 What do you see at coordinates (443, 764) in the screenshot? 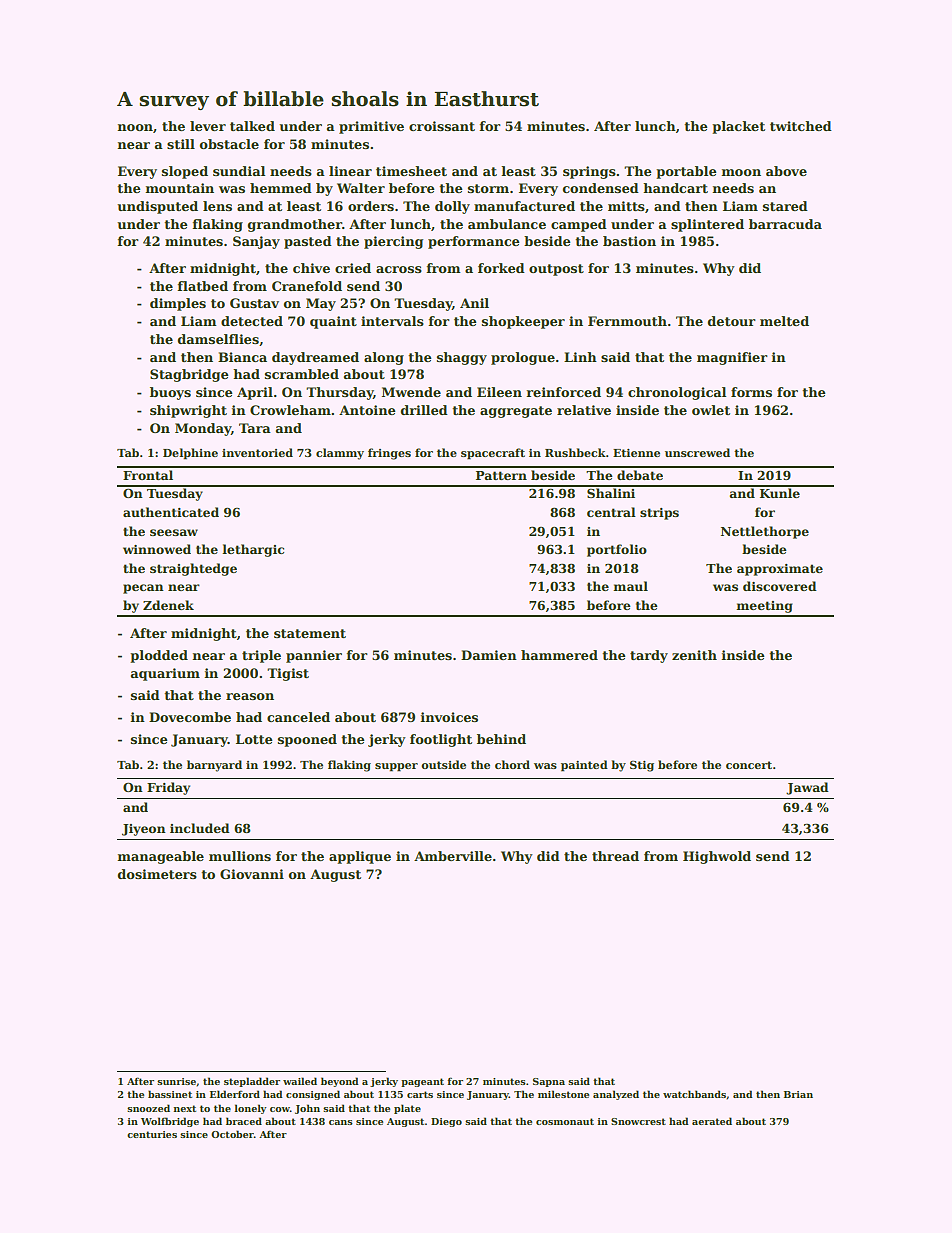
I see `outside` at bounding box center [443, 764].
